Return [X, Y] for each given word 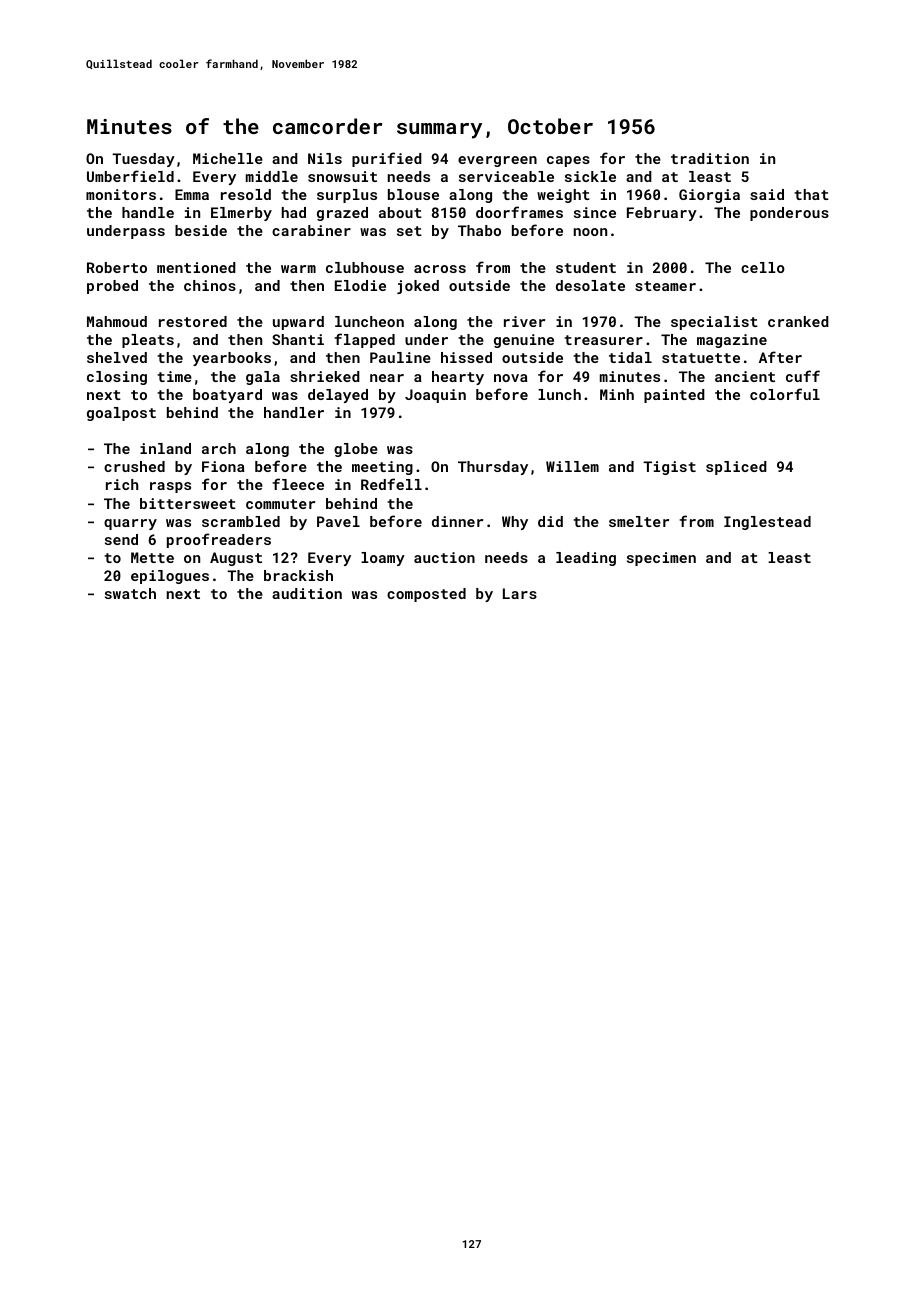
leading [586, 559]
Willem [572, 466]
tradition [710, 158]
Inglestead [767, 523]
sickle [590, 176]
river [524, 321]
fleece [298, 484]
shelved [117, 357]
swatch [130, 593]
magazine [732, 341]
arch [219, 448]
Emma [192, 194]
